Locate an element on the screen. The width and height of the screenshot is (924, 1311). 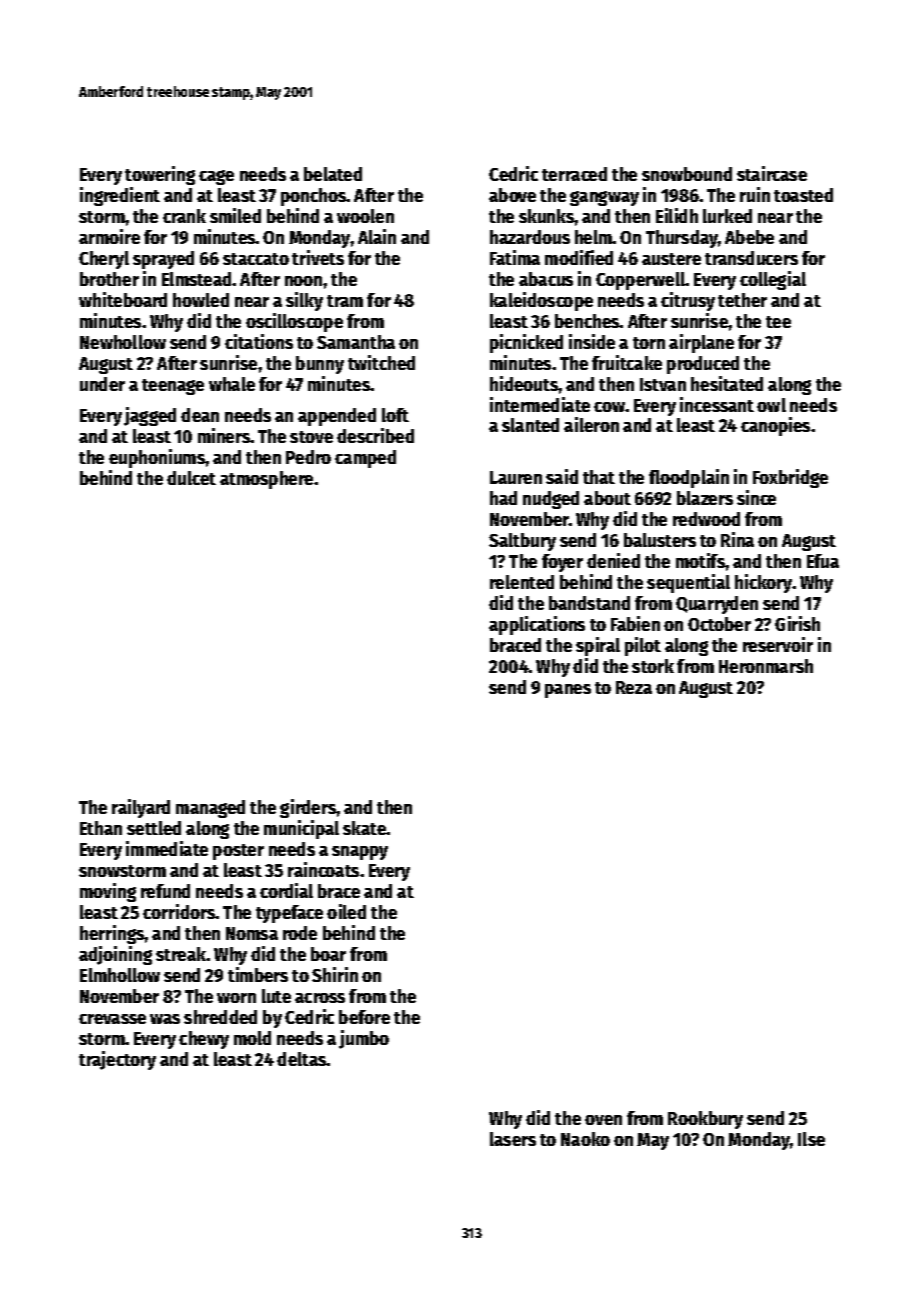
euphoniums is located at coordinates (157, 458).
